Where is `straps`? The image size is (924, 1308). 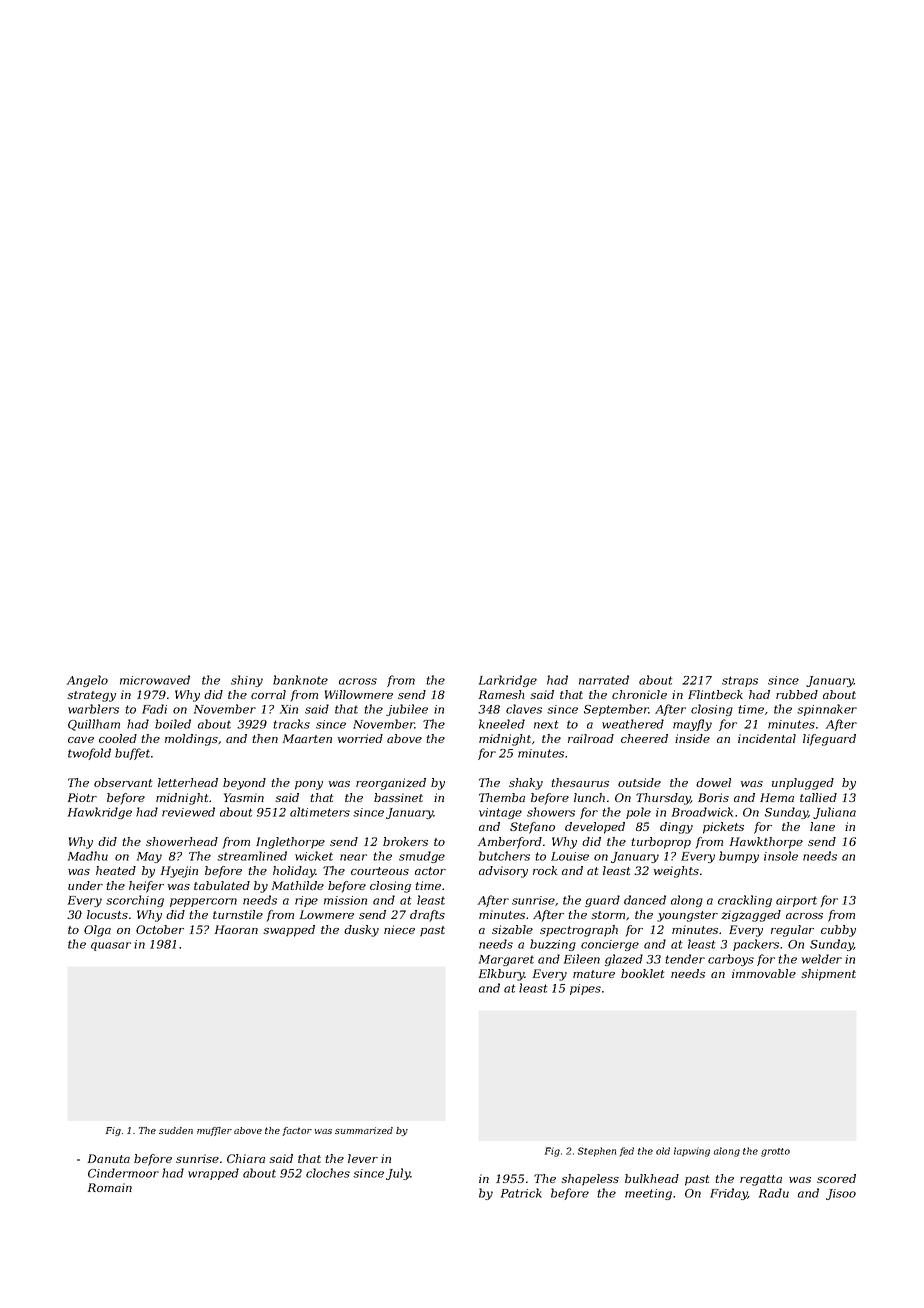 straps is located at coordinates (740, 681).
